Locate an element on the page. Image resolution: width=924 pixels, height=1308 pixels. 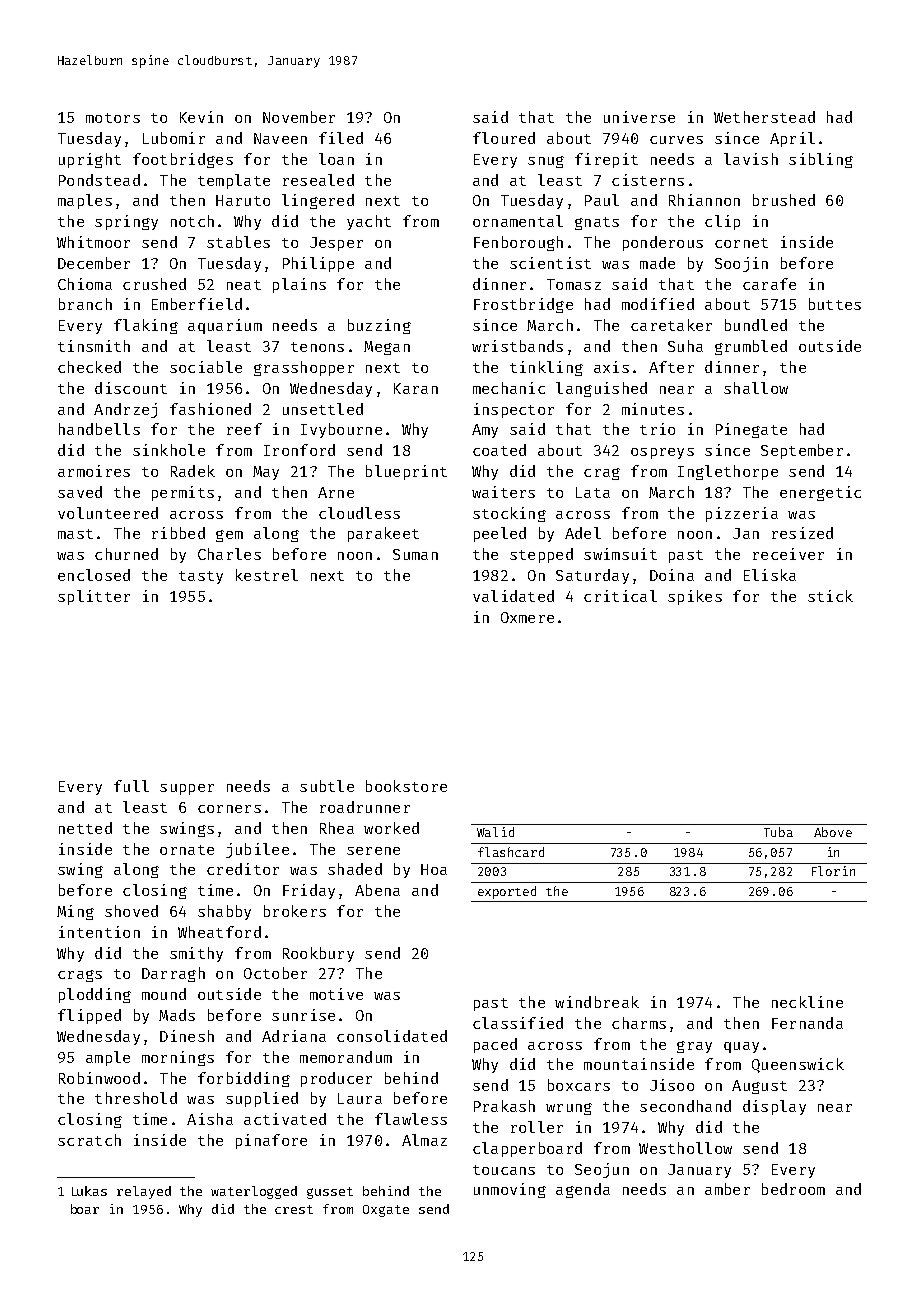
relayed is located at coordinates (144, 1192).
